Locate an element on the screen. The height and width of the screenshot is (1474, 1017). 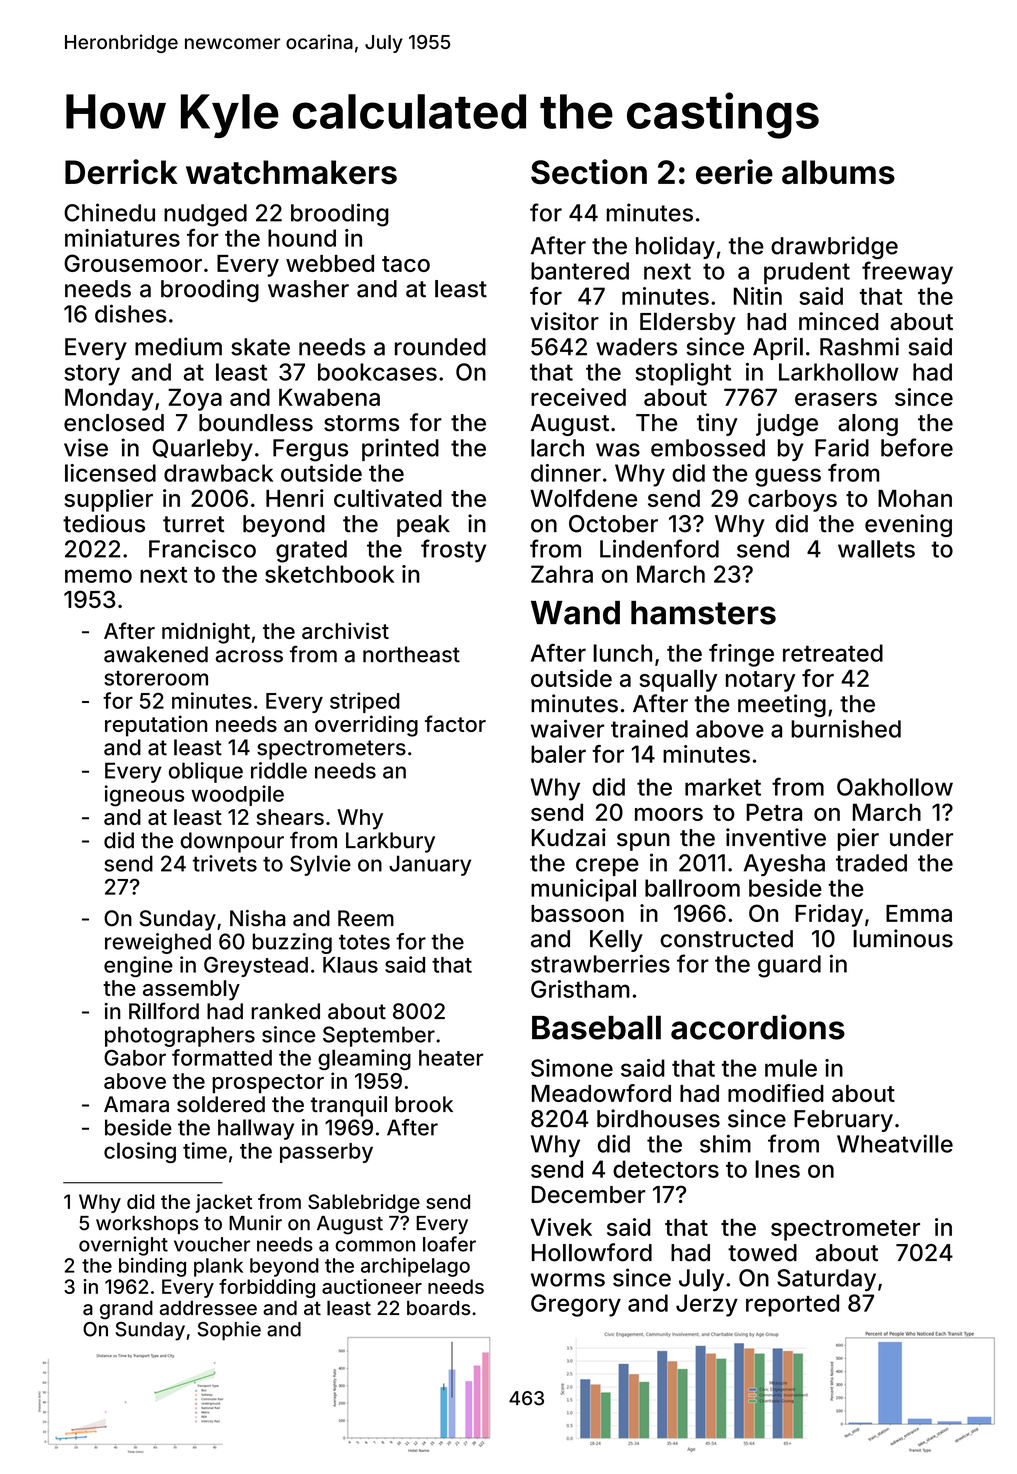
Section is located at coordinates (589, 171).
